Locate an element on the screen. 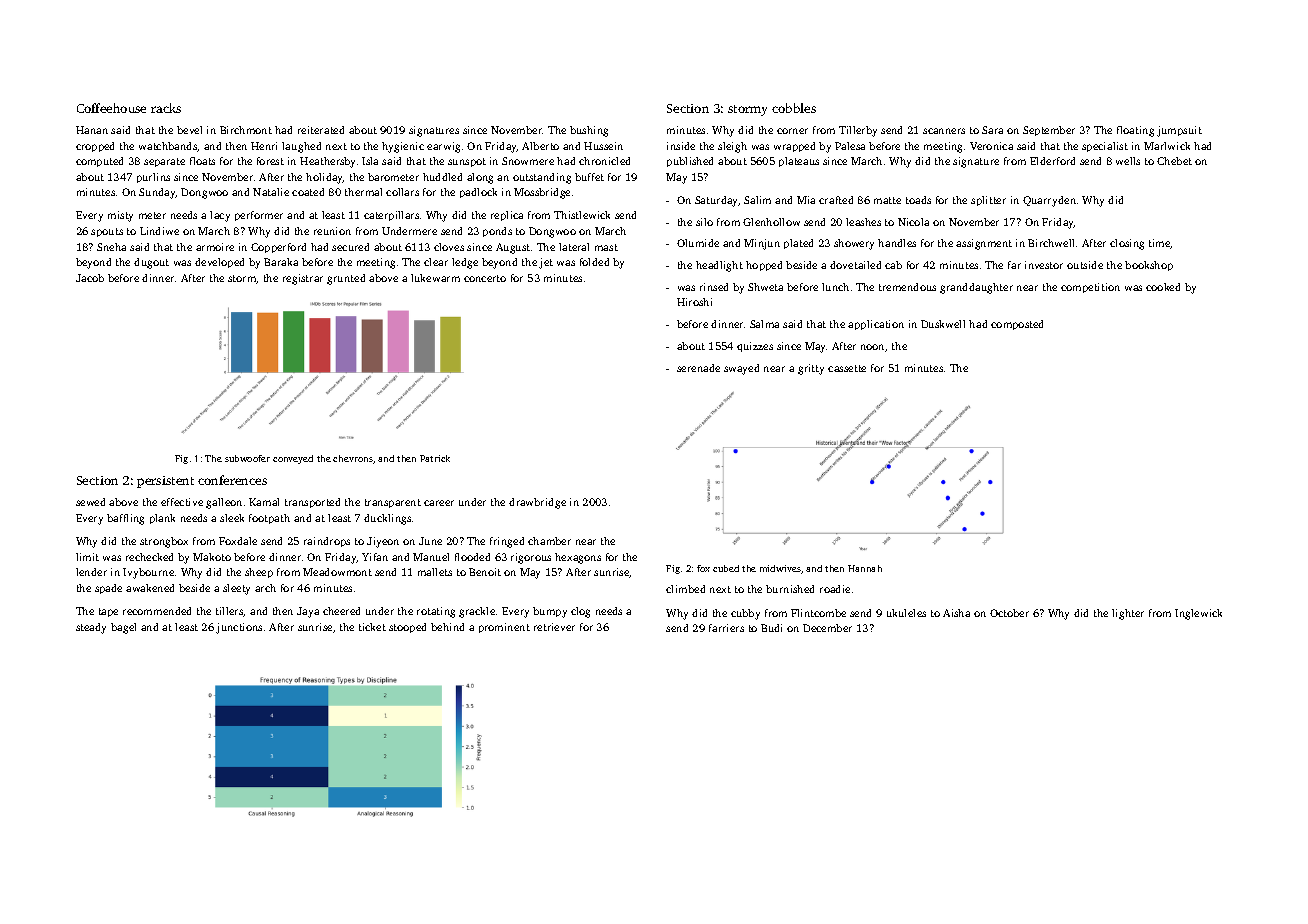 The width and height of the screenshot is (1308, 924). chamber is located at coordinates (549, 541).
